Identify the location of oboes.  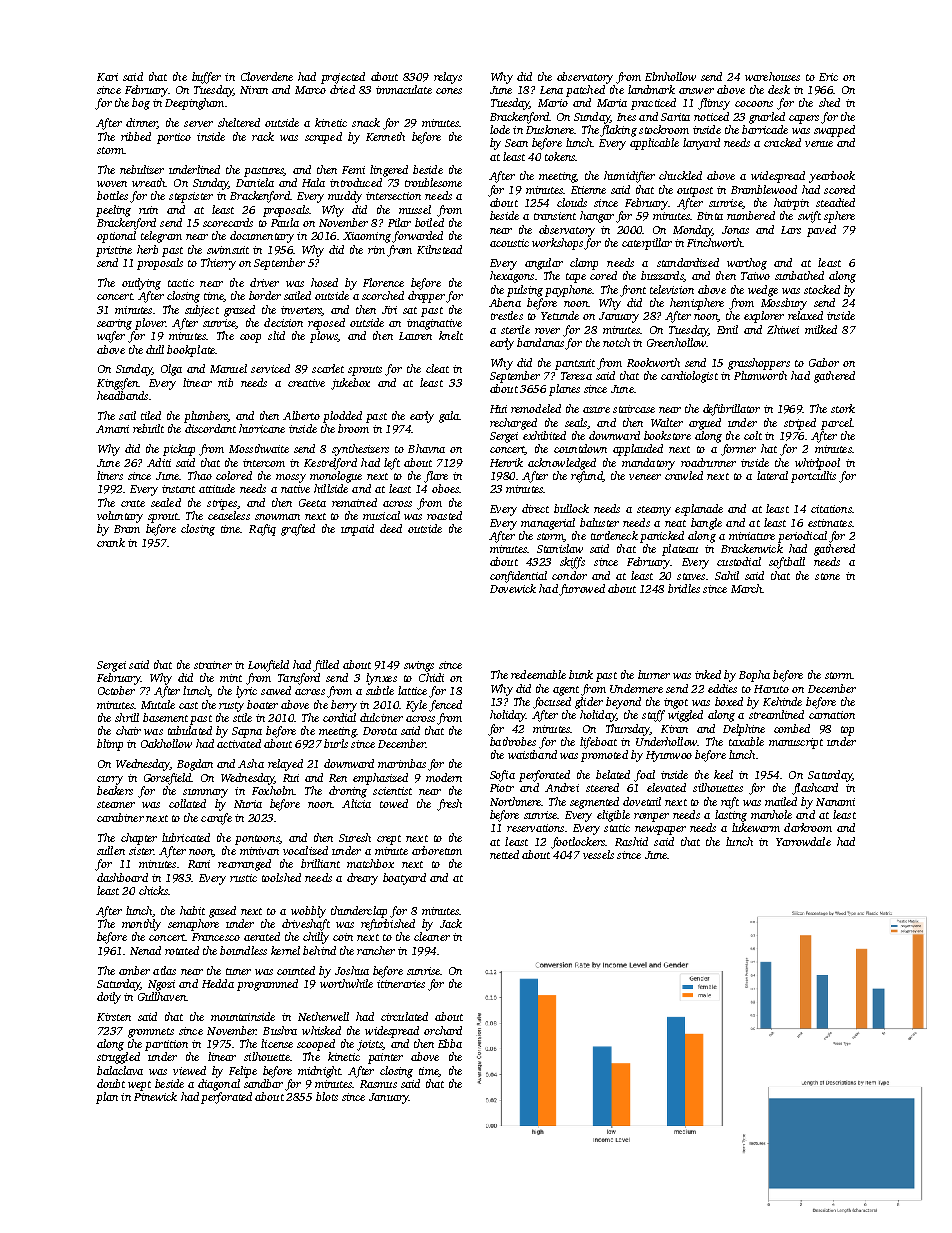
(445, 488).
